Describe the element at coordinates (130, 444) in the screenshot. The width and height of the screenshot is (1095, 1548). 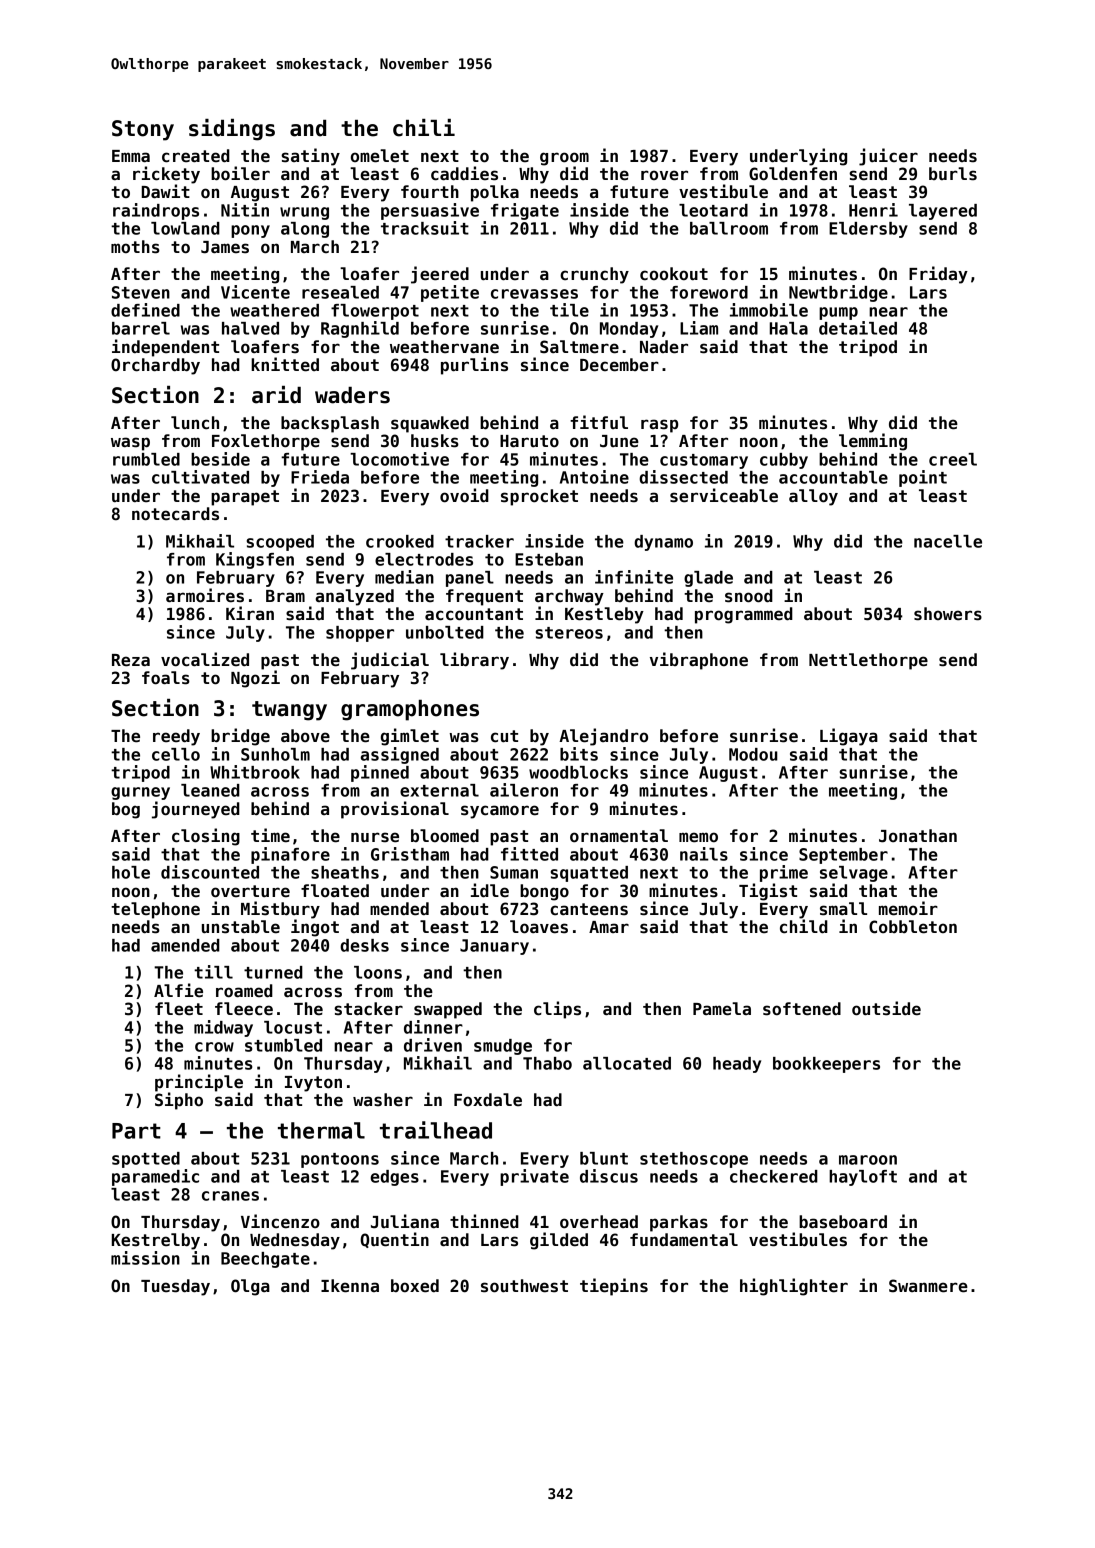
I see `wasp` at that location.
